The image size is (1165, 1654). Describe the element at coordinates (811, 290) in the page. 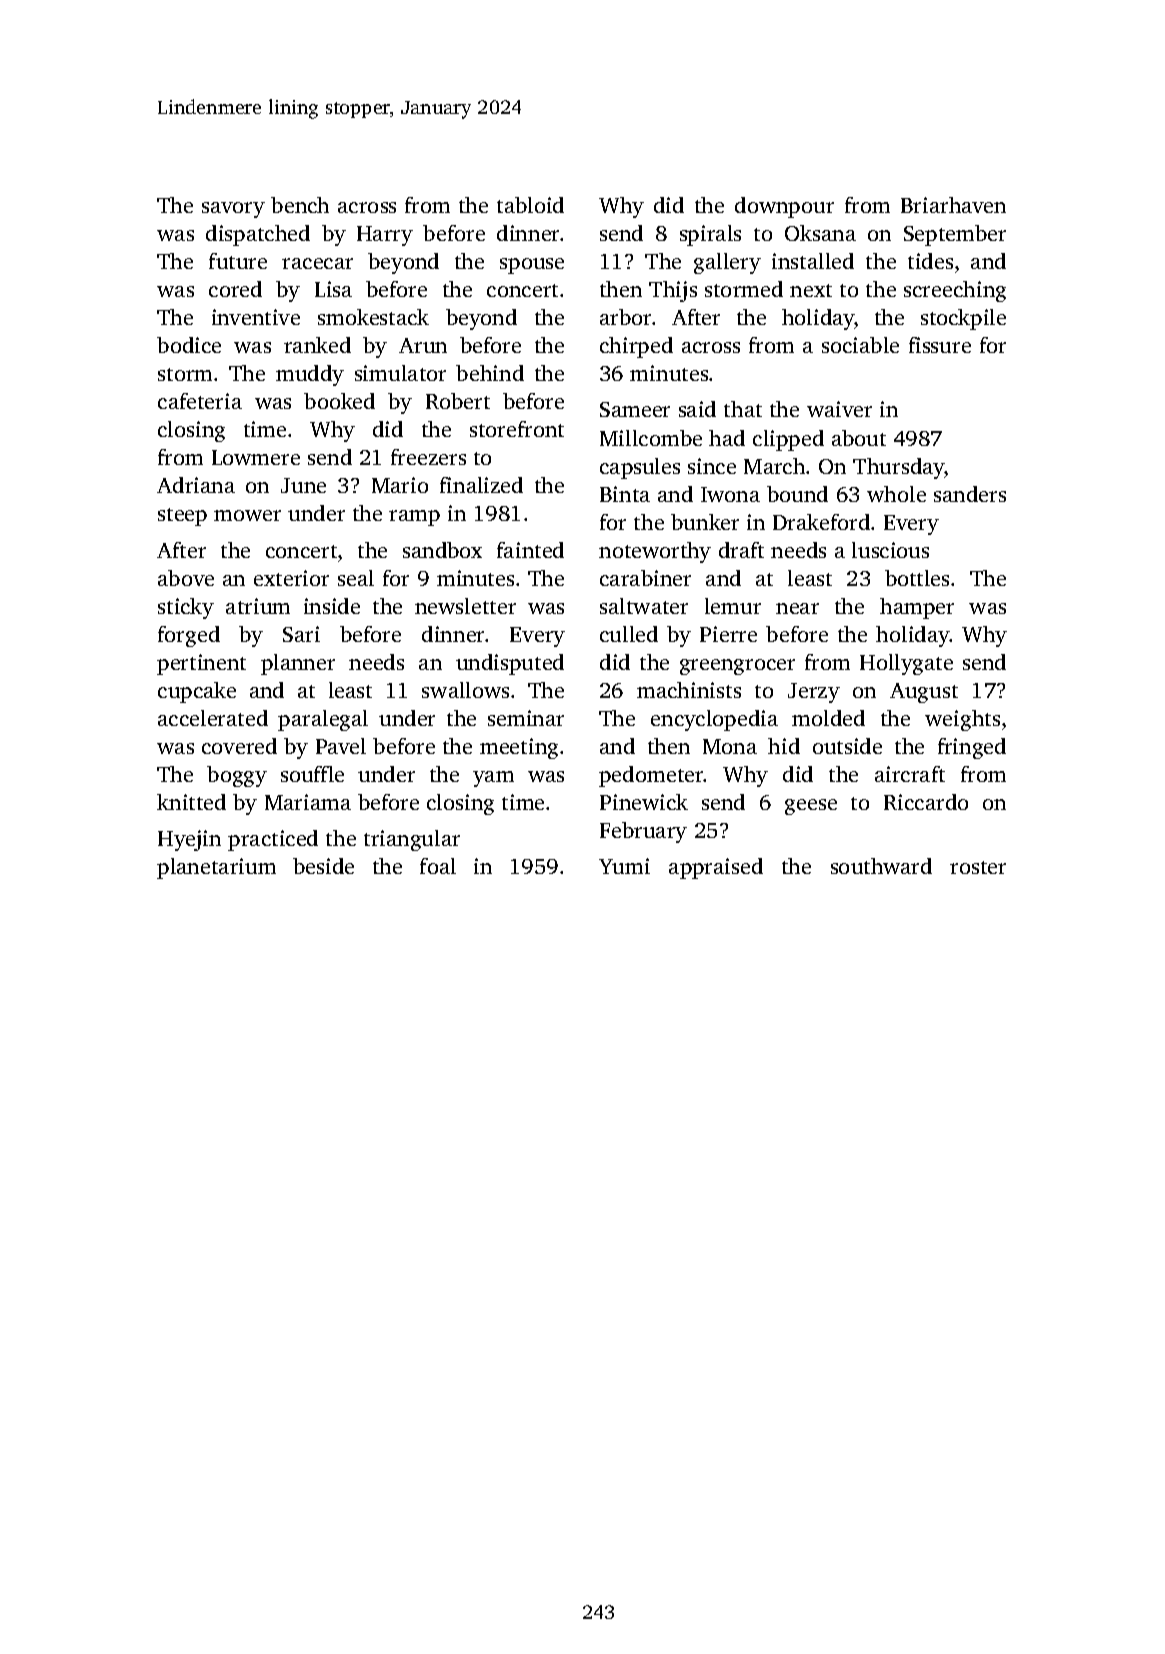

I see `next` at that location.
